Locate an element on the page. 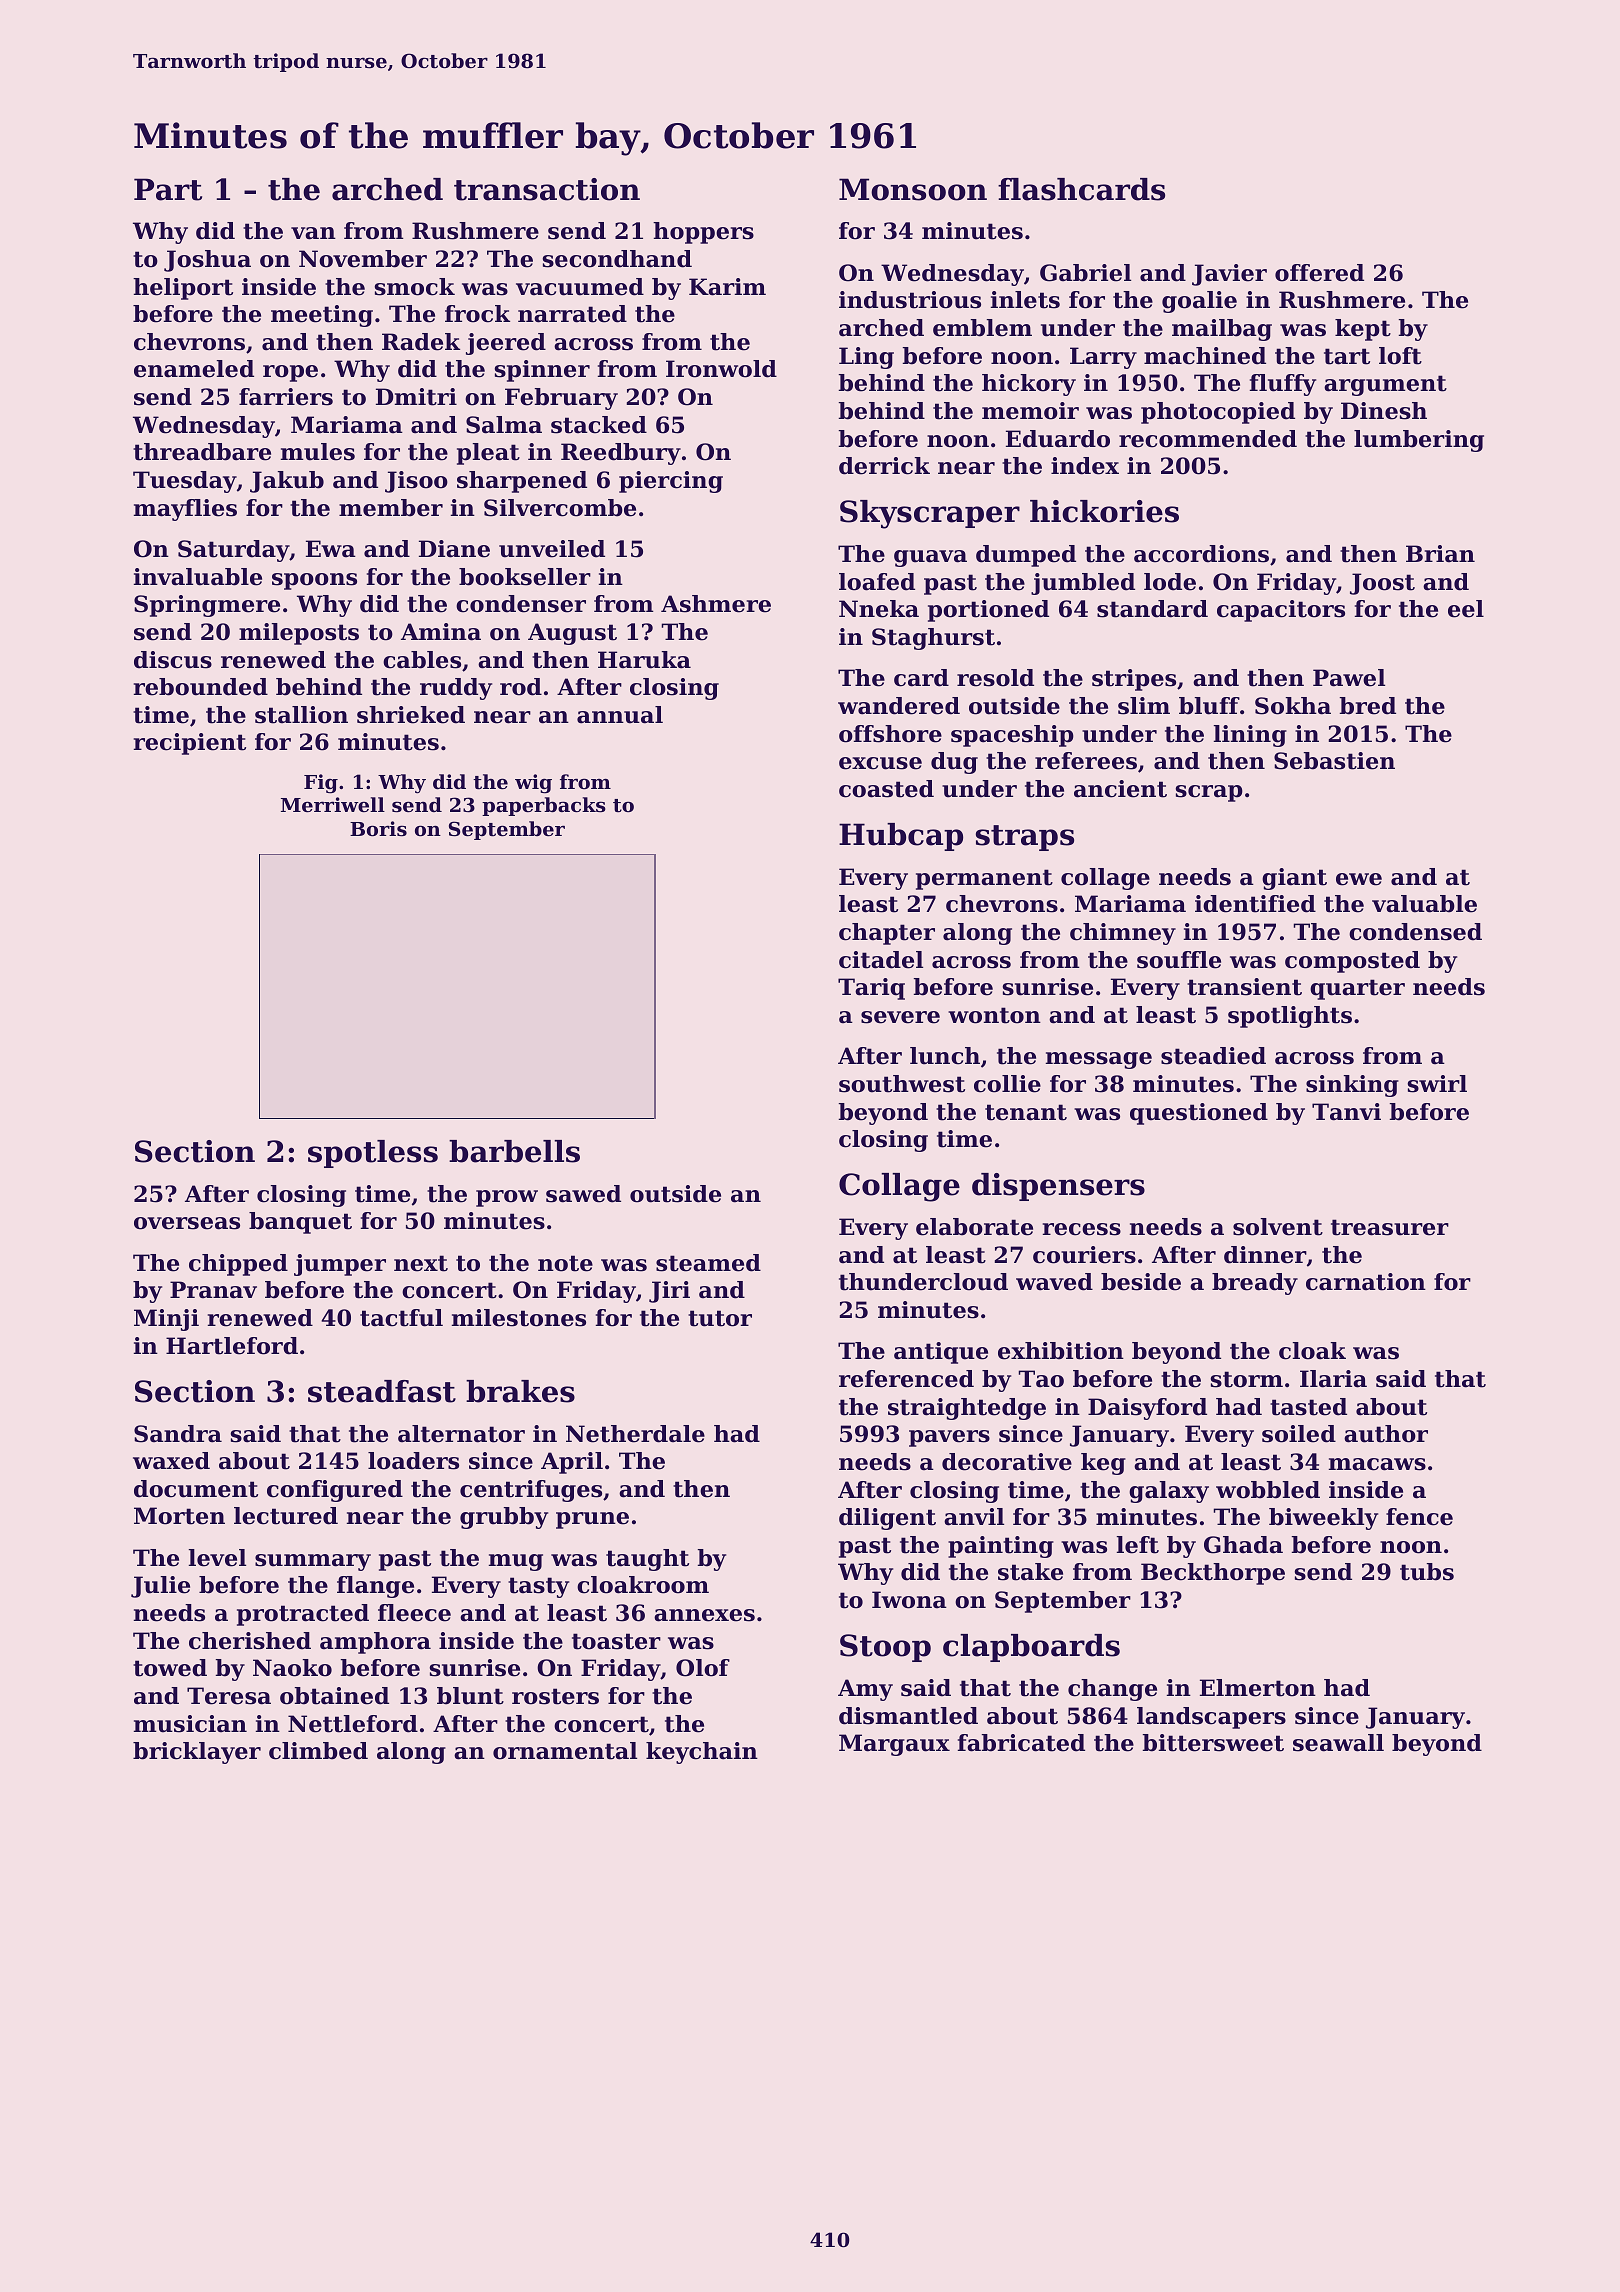  citadel is located at coordinates (881, 960).
